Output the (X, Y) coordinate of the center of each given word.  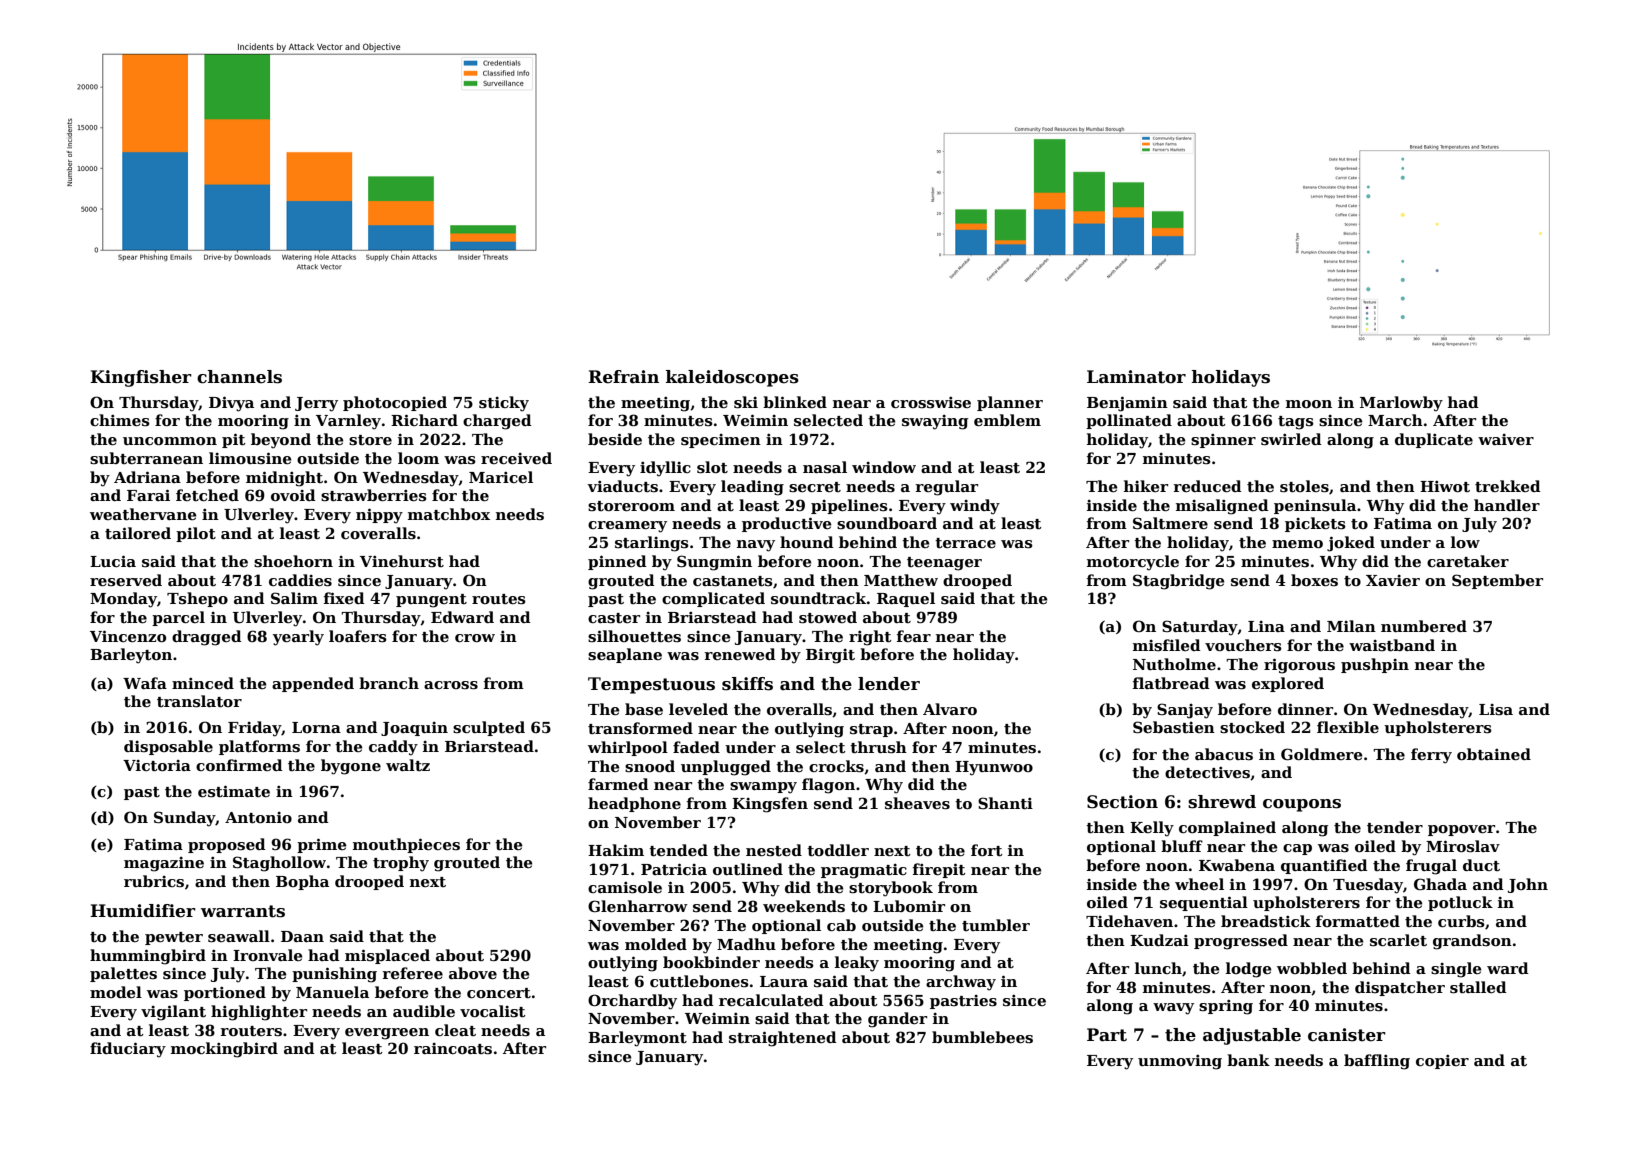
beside (615, 439)
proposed (227, 845)
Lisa (1496, 709)
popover (1461, 830)
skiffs (747, 684)
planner (1010, 403)
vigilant (173, 1013)
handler (1507, 505)
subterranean (146, 458)
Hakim (616, 850)
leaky (857, 964)
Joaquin (414, 729)
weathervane (143, 514)
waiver (1506, 439)
